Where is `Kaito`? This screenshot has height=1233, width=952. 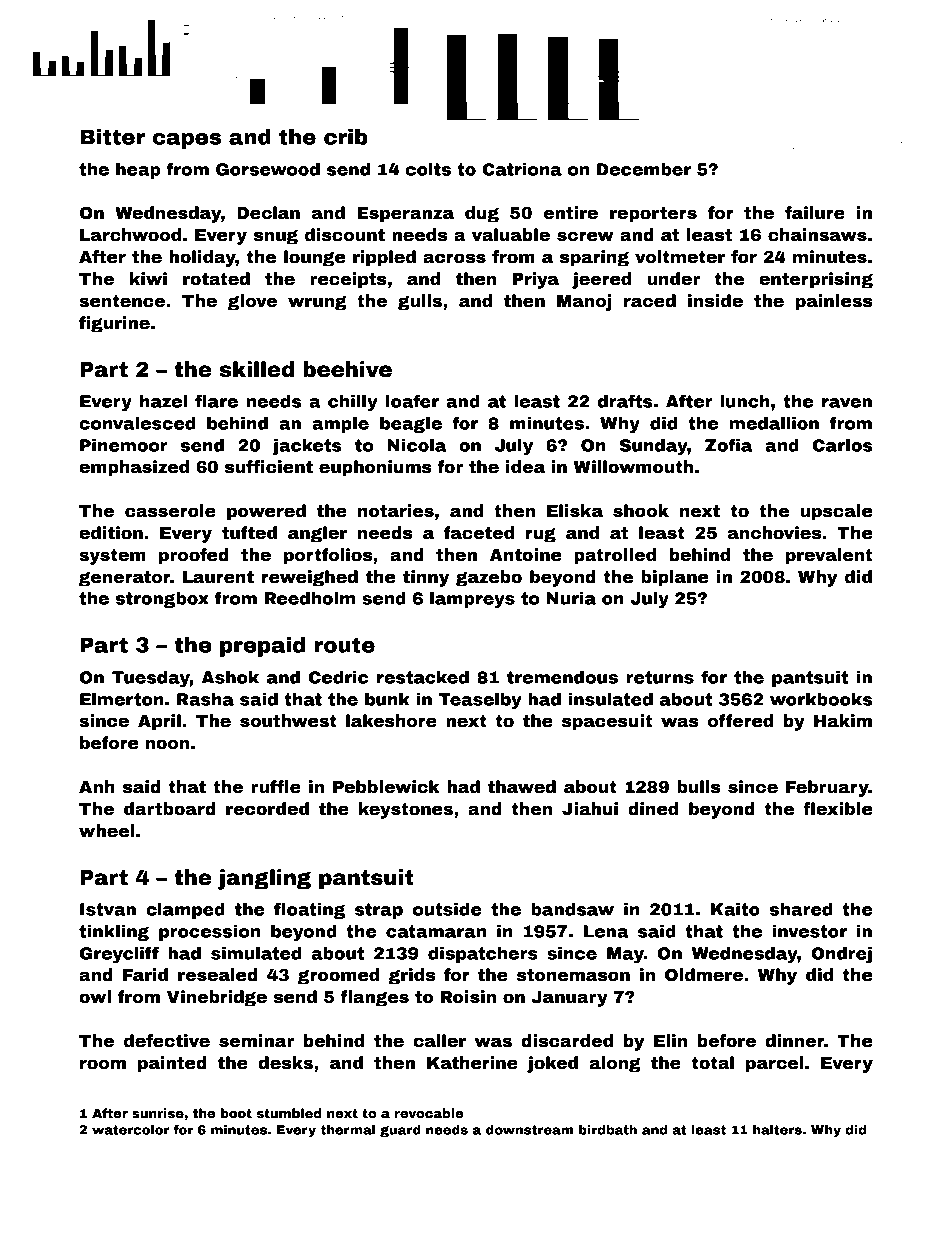 Kaito is located at coordinates (735, 909).
